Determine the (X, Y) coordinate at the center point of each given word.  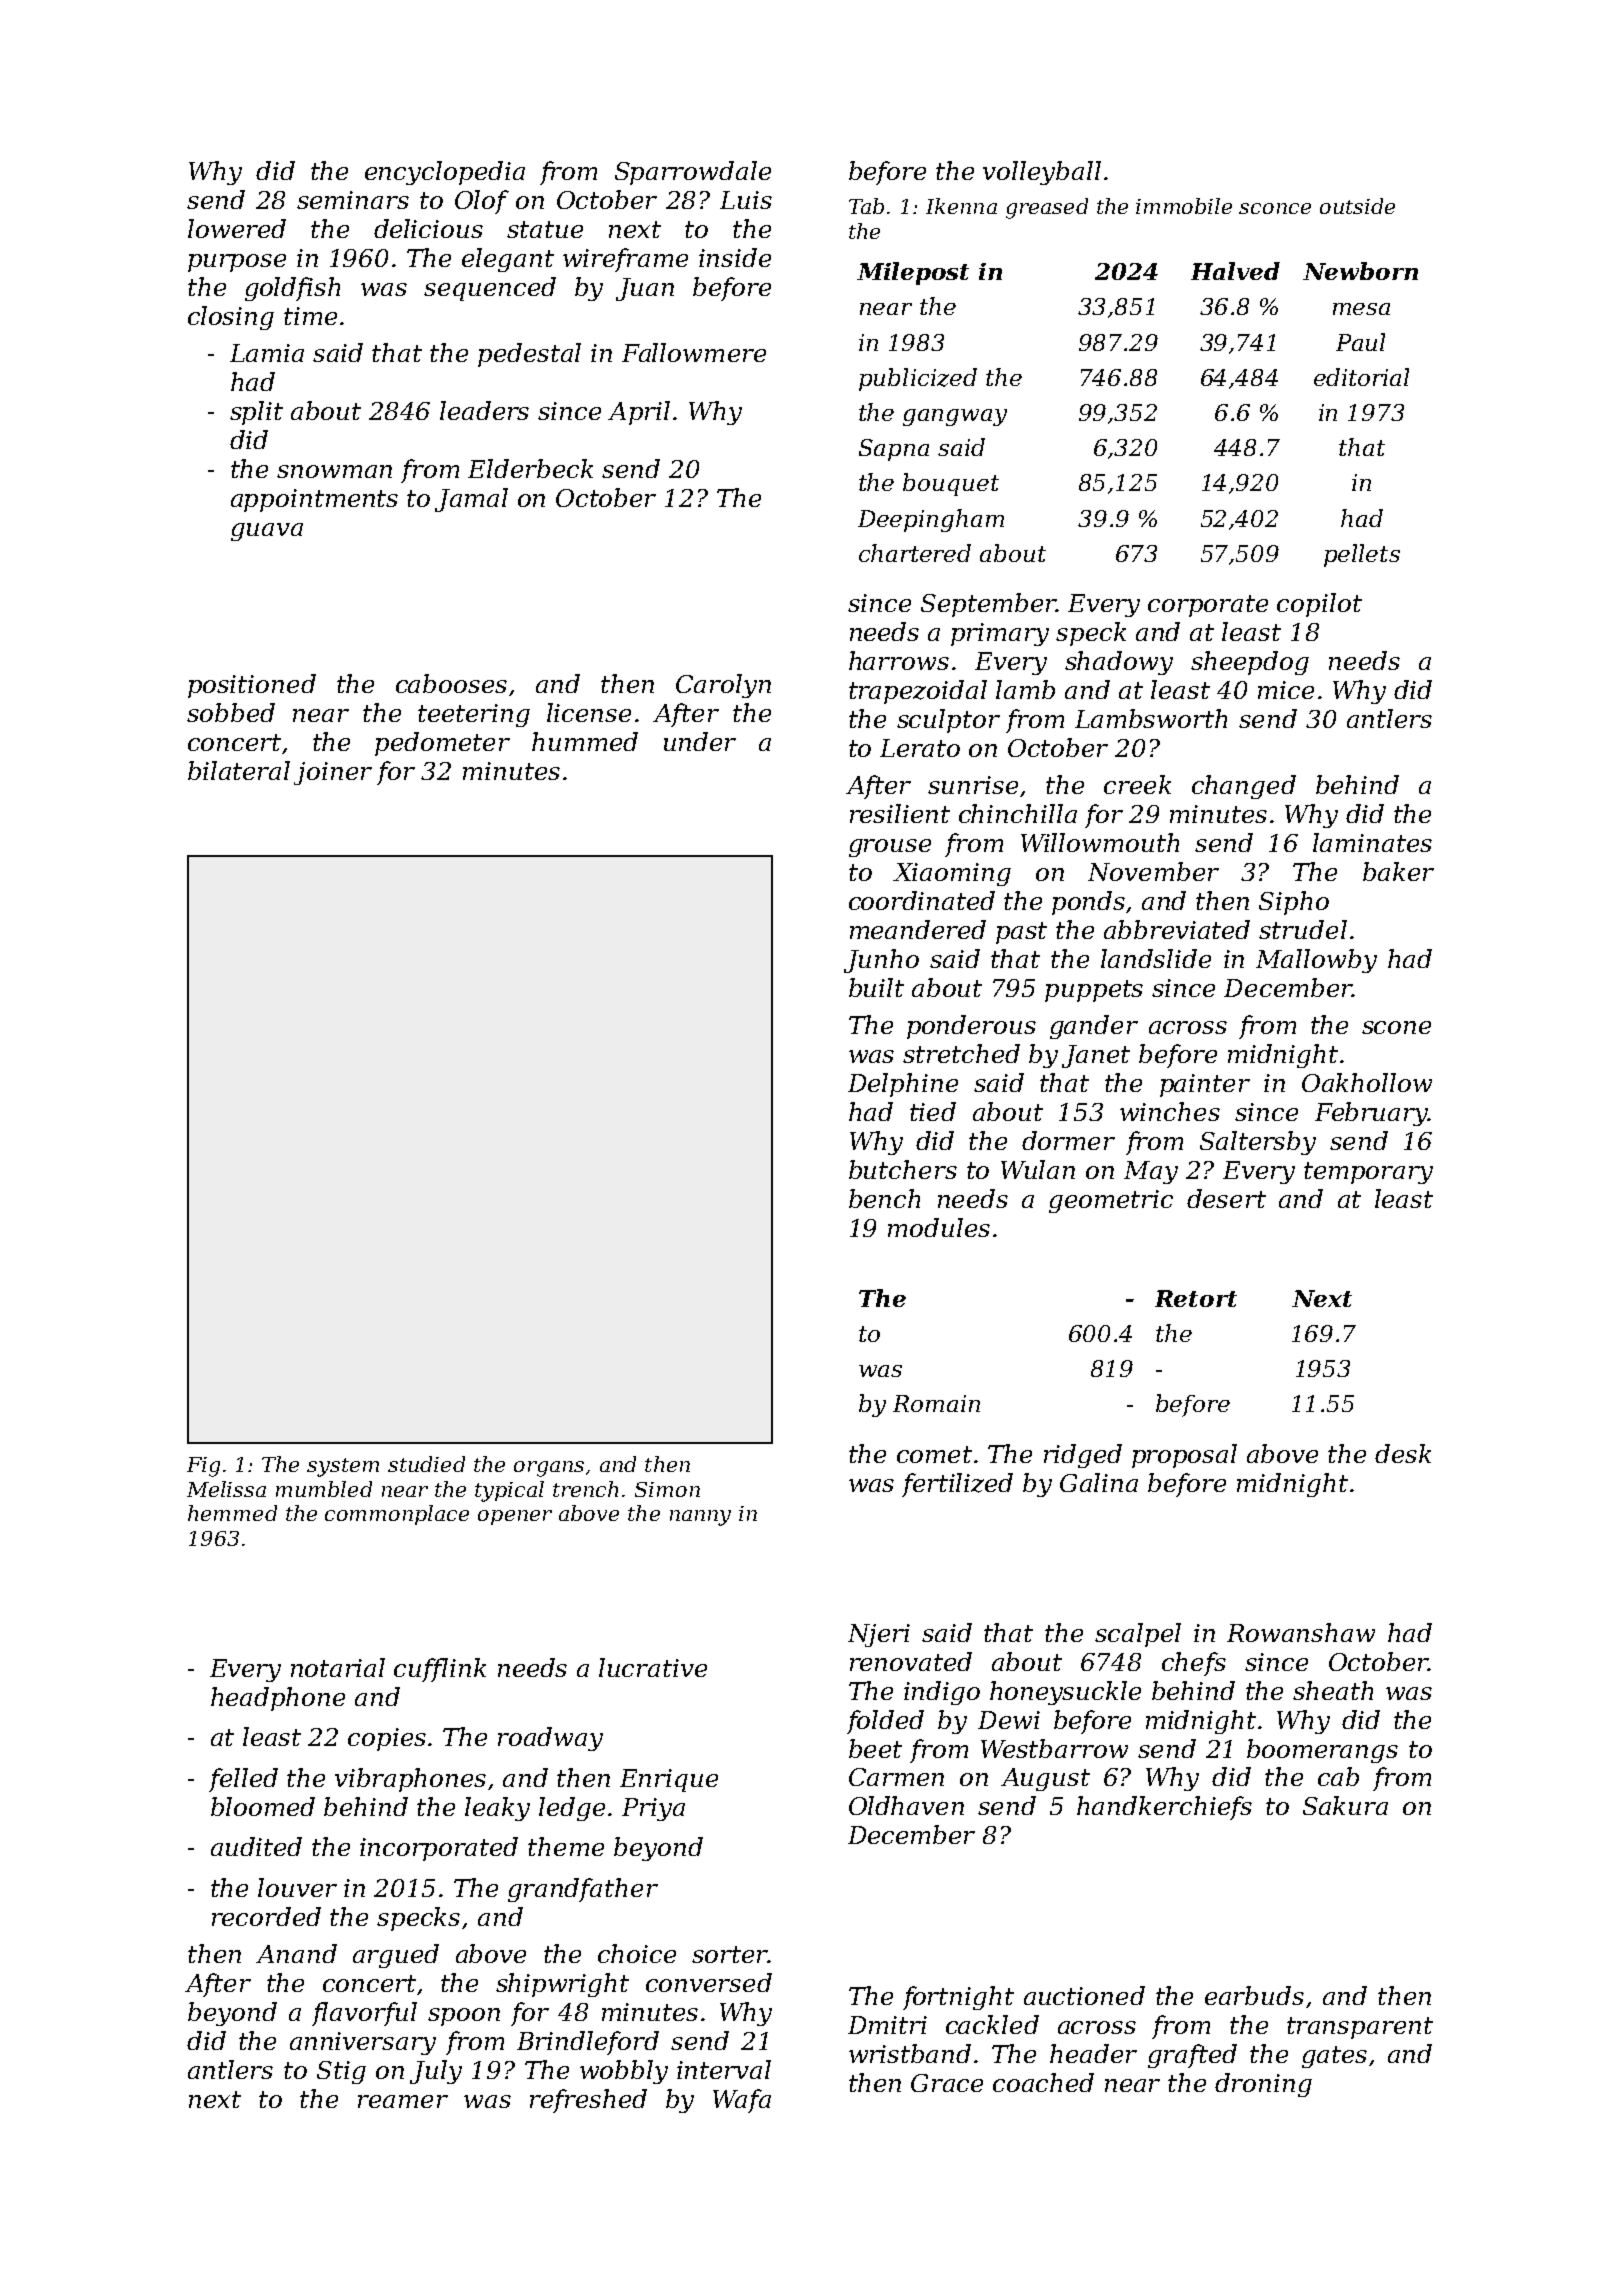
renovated (911, 1661)
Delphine (903, 1085)
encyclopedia (445, 173)
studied (426, 1464)
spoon (464, 2017)
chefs (1194, 1664)
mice (1286, 690)
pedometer (442, 744)
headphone (278, 1699)
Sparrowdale (693, 173)
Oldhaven (906, 1805)
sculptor (948, 721)
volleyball (1042, 173)
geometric (1111, 1201)
